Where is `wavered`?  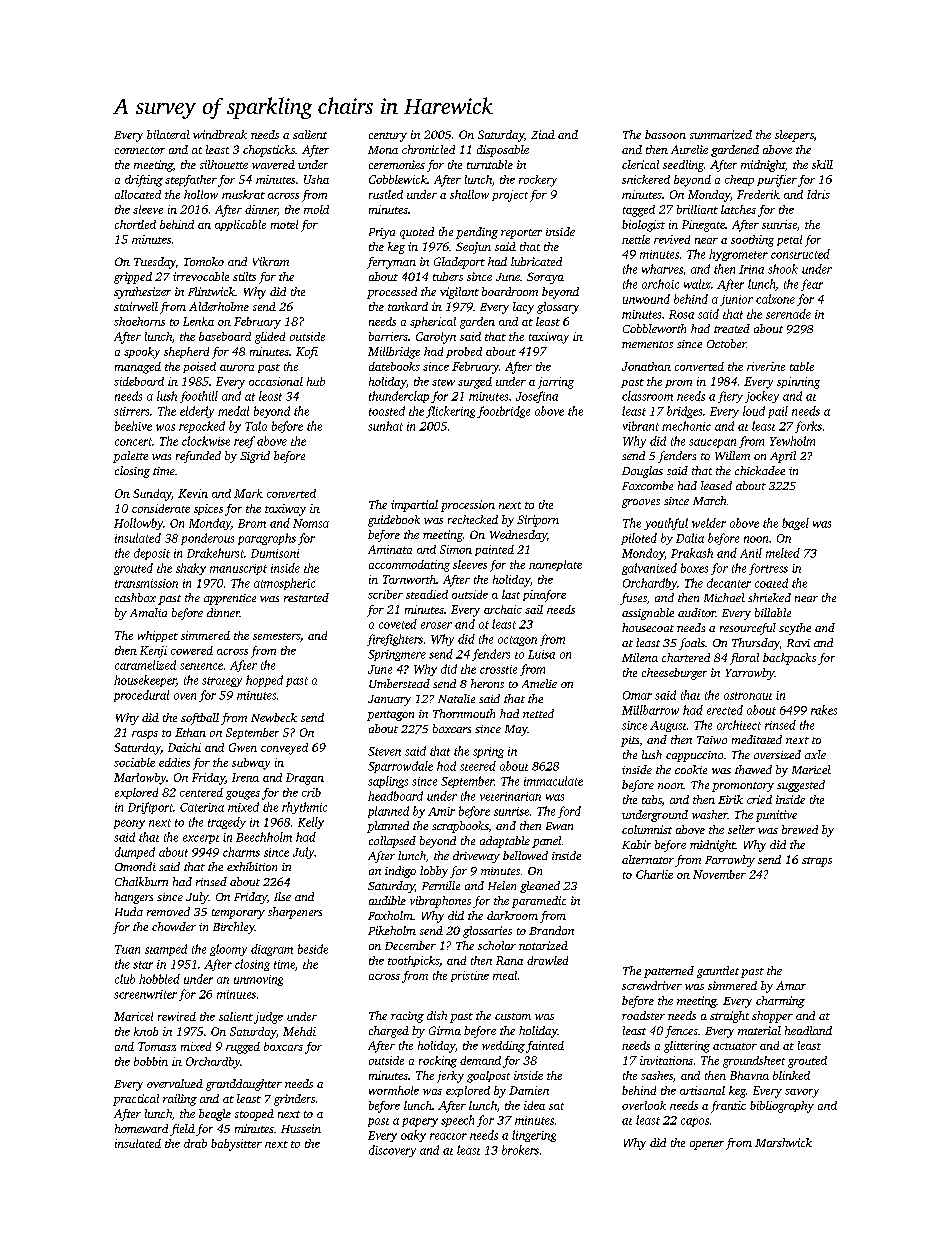 wavered is located at coordinates (273, 164).
